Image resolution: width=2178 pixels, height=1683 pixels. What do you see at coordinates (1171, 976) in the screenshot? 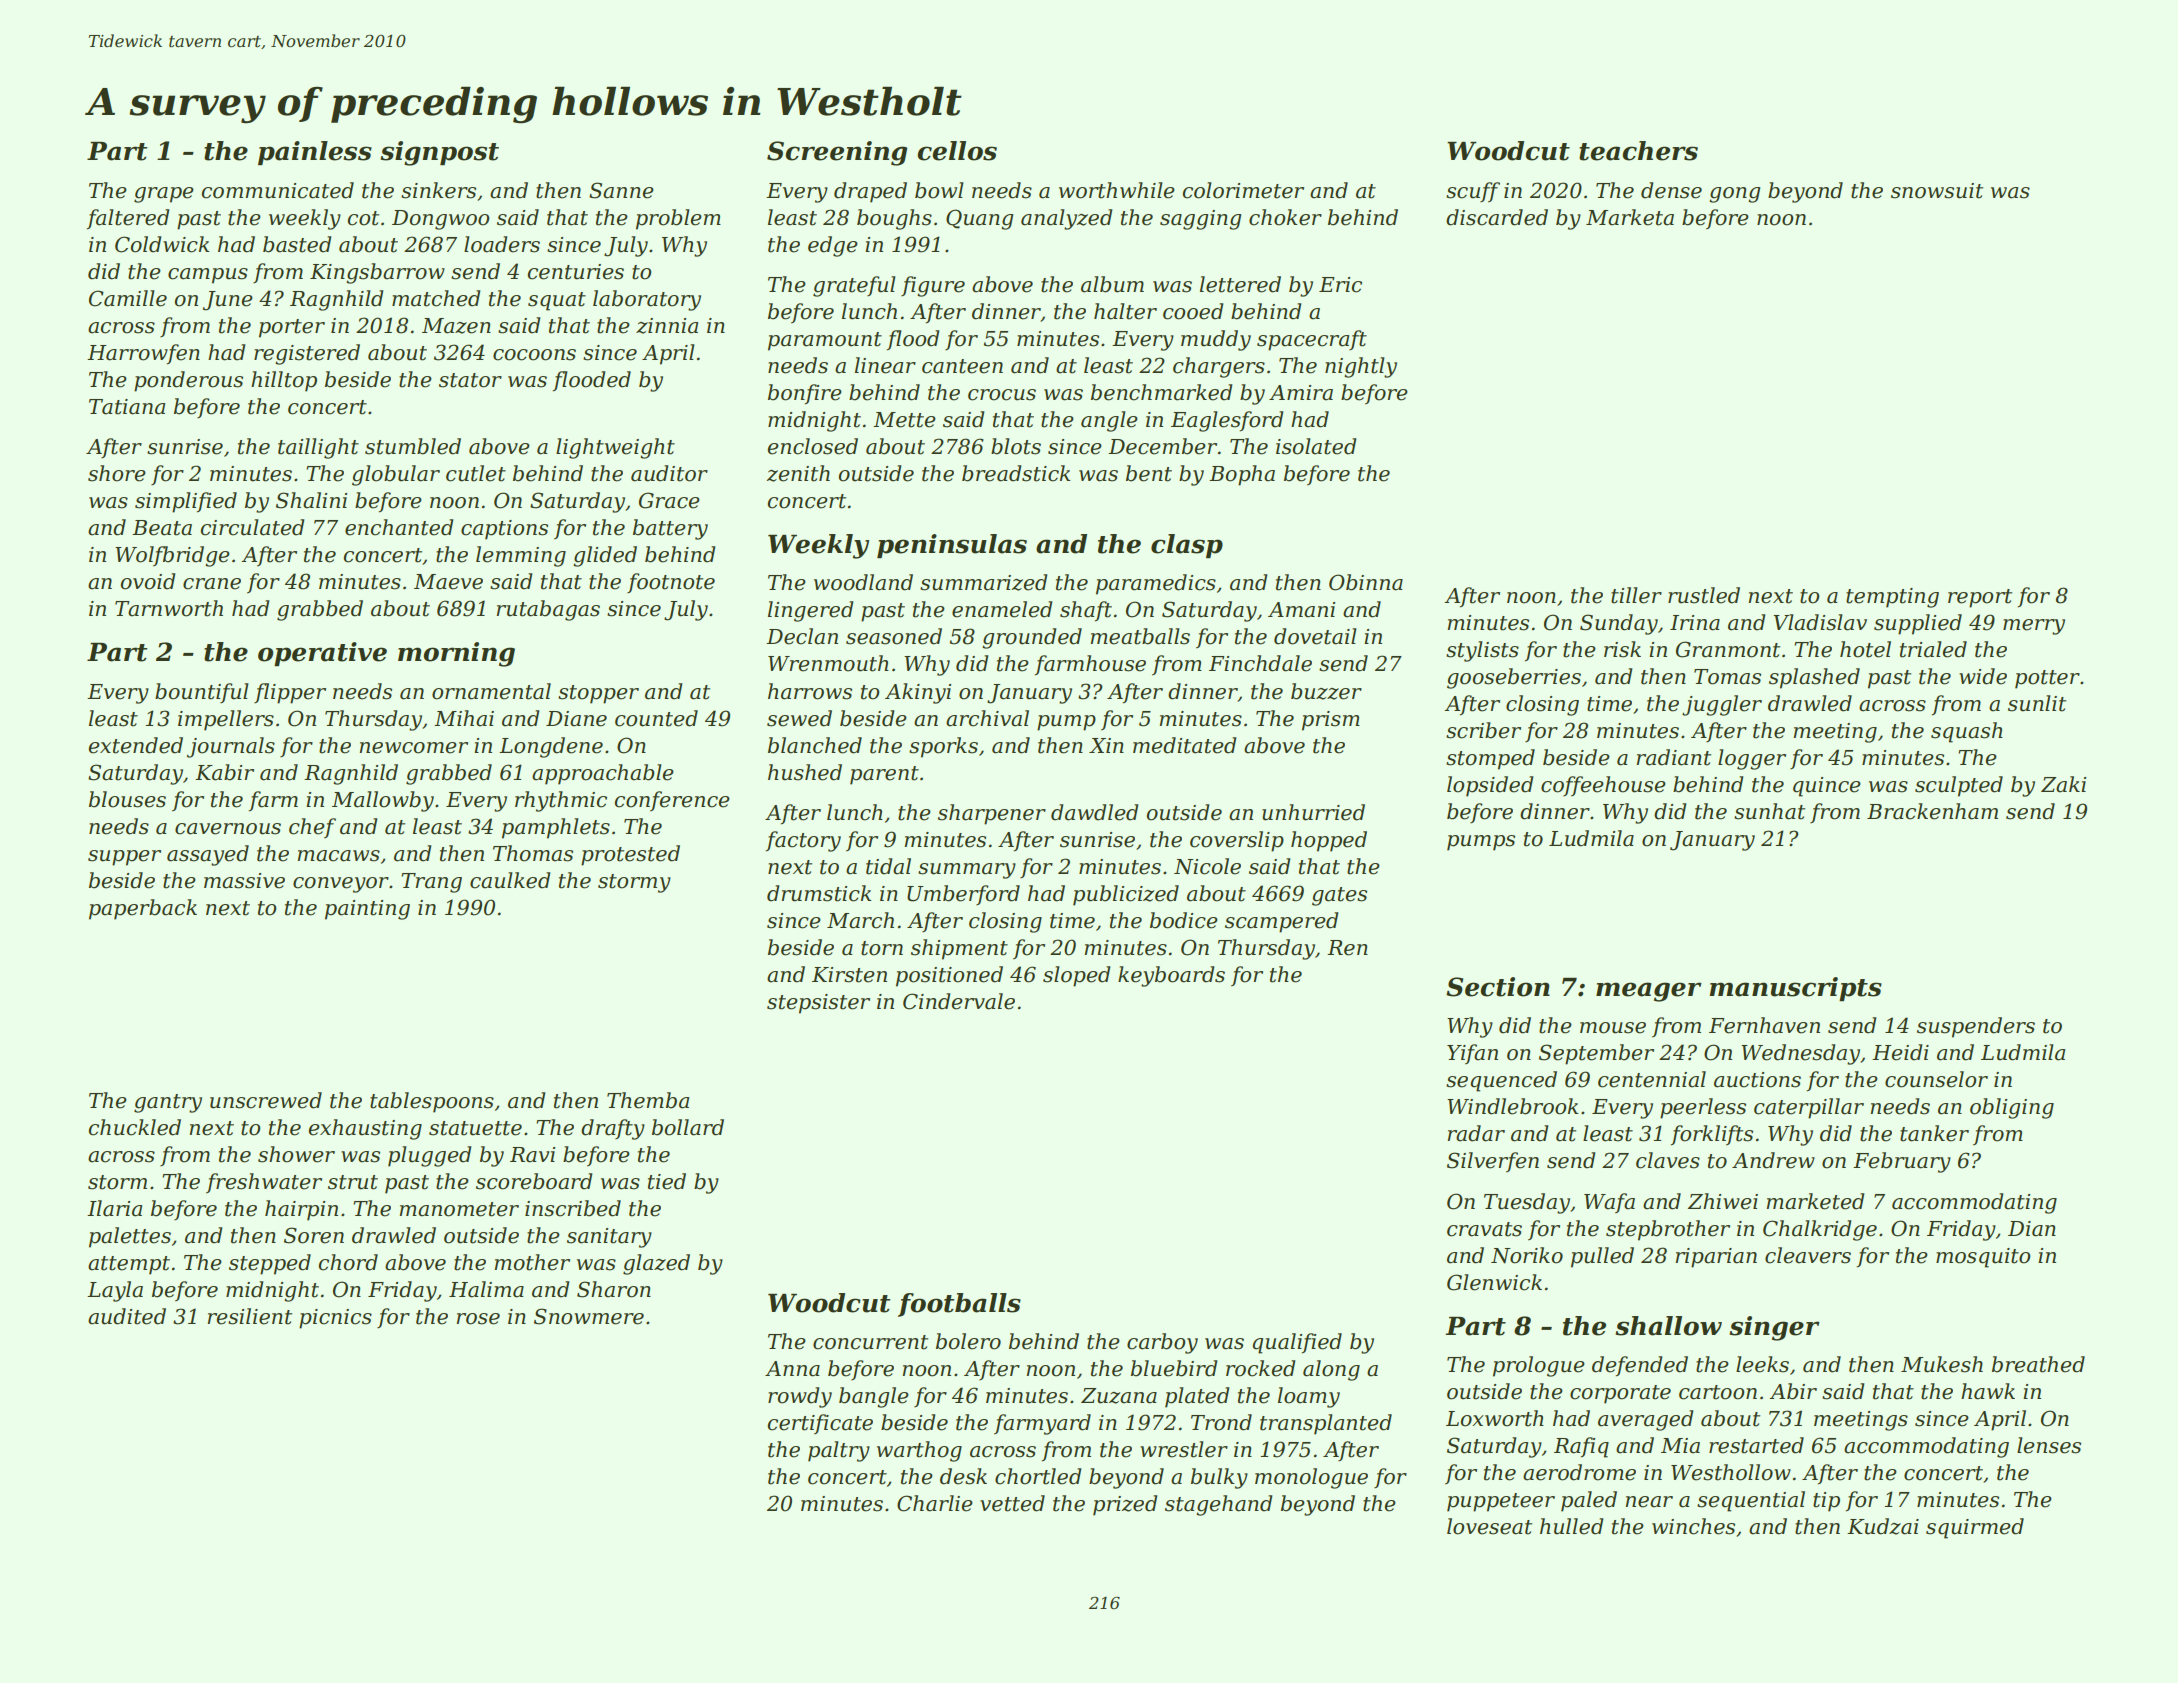
I see `keyboards` at bounding box center [1171, 976].
